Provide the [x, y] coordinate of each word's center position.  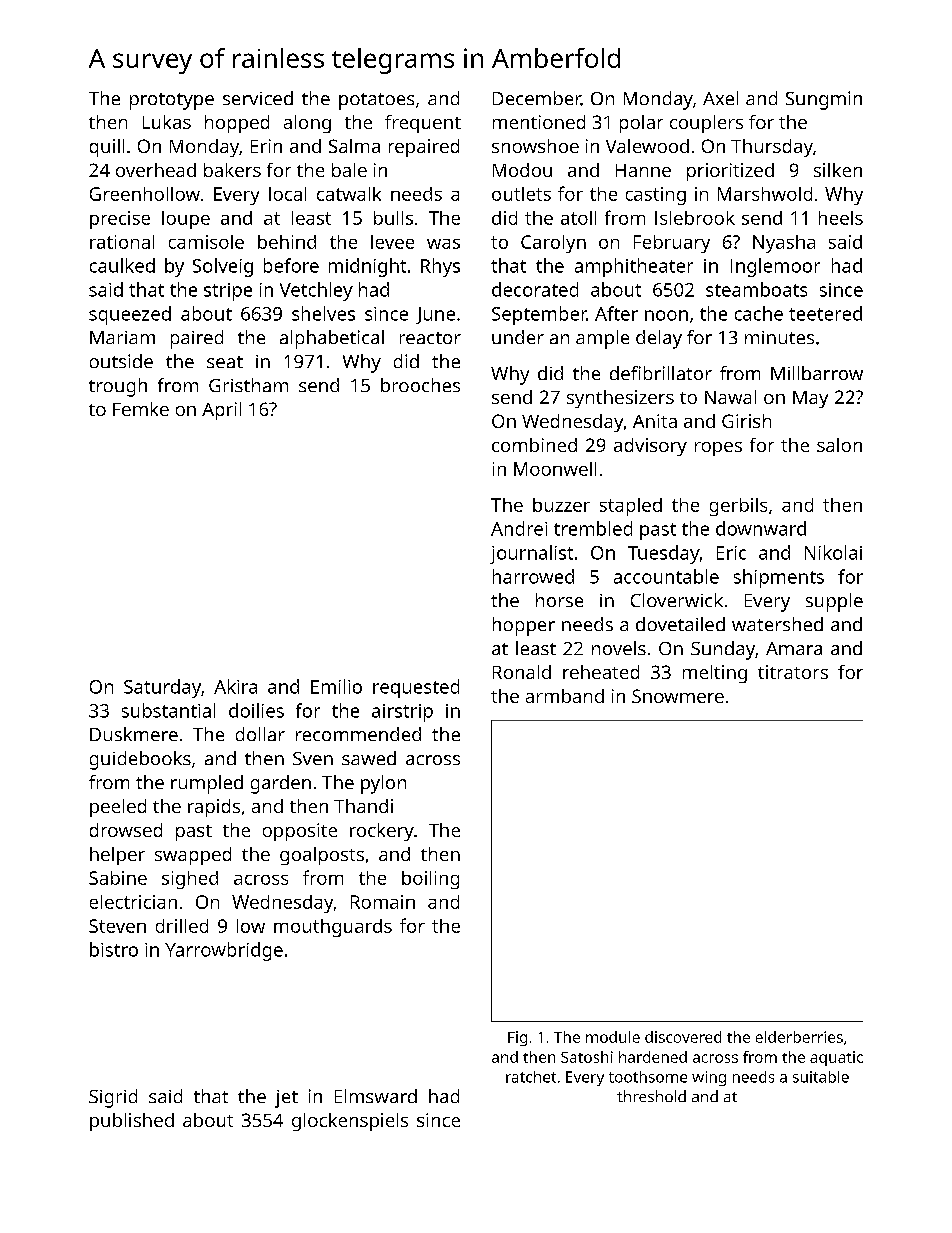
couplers [706, 124]
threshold [651, 1096]
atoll [578, 218]
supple [834, 602]
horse [559, 600]
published [132, 1122]
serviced [258, 98]
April [221, 411]
